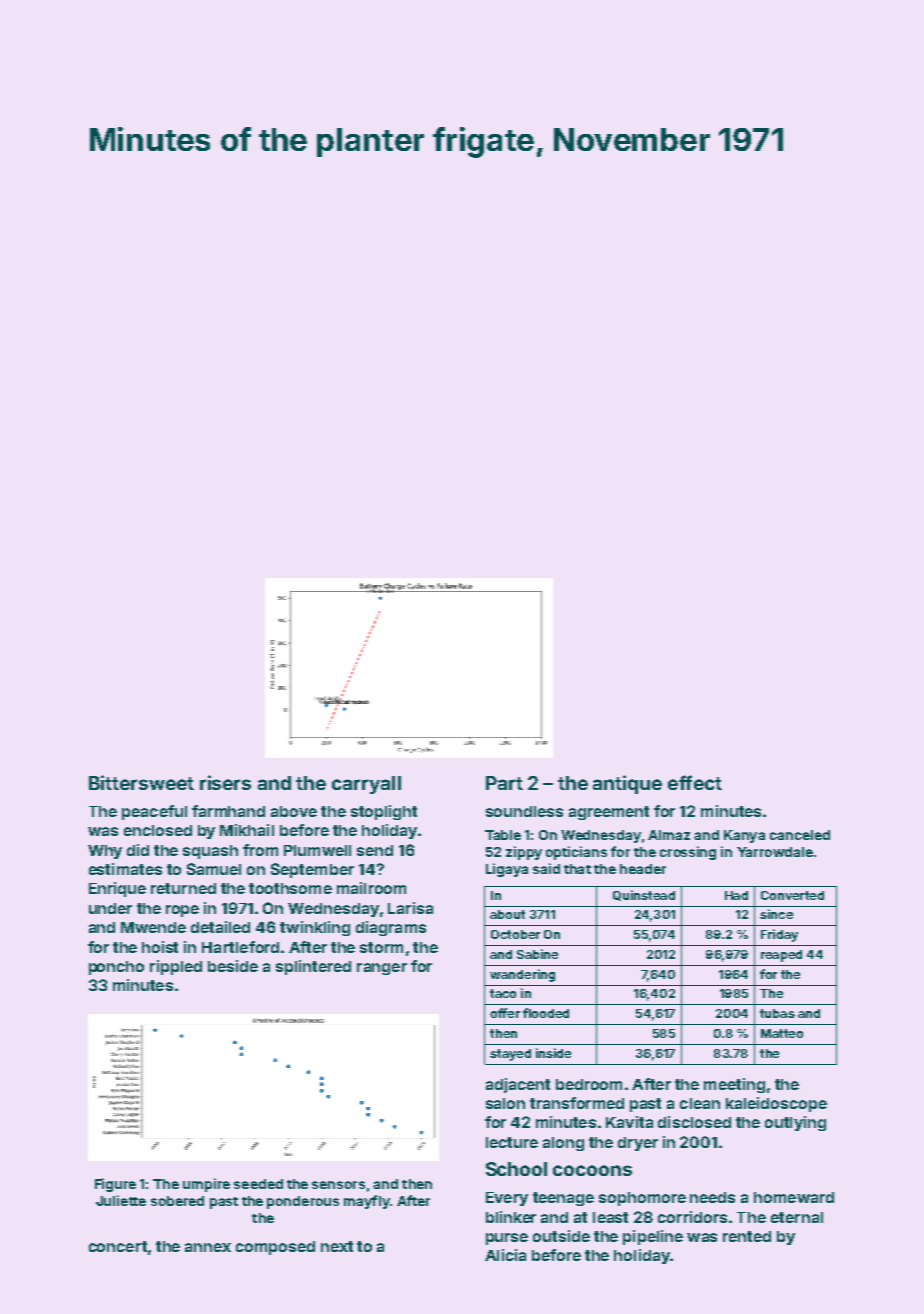 This document has width=924, height=1314. I want to click on inside, so click(553, 1053).
